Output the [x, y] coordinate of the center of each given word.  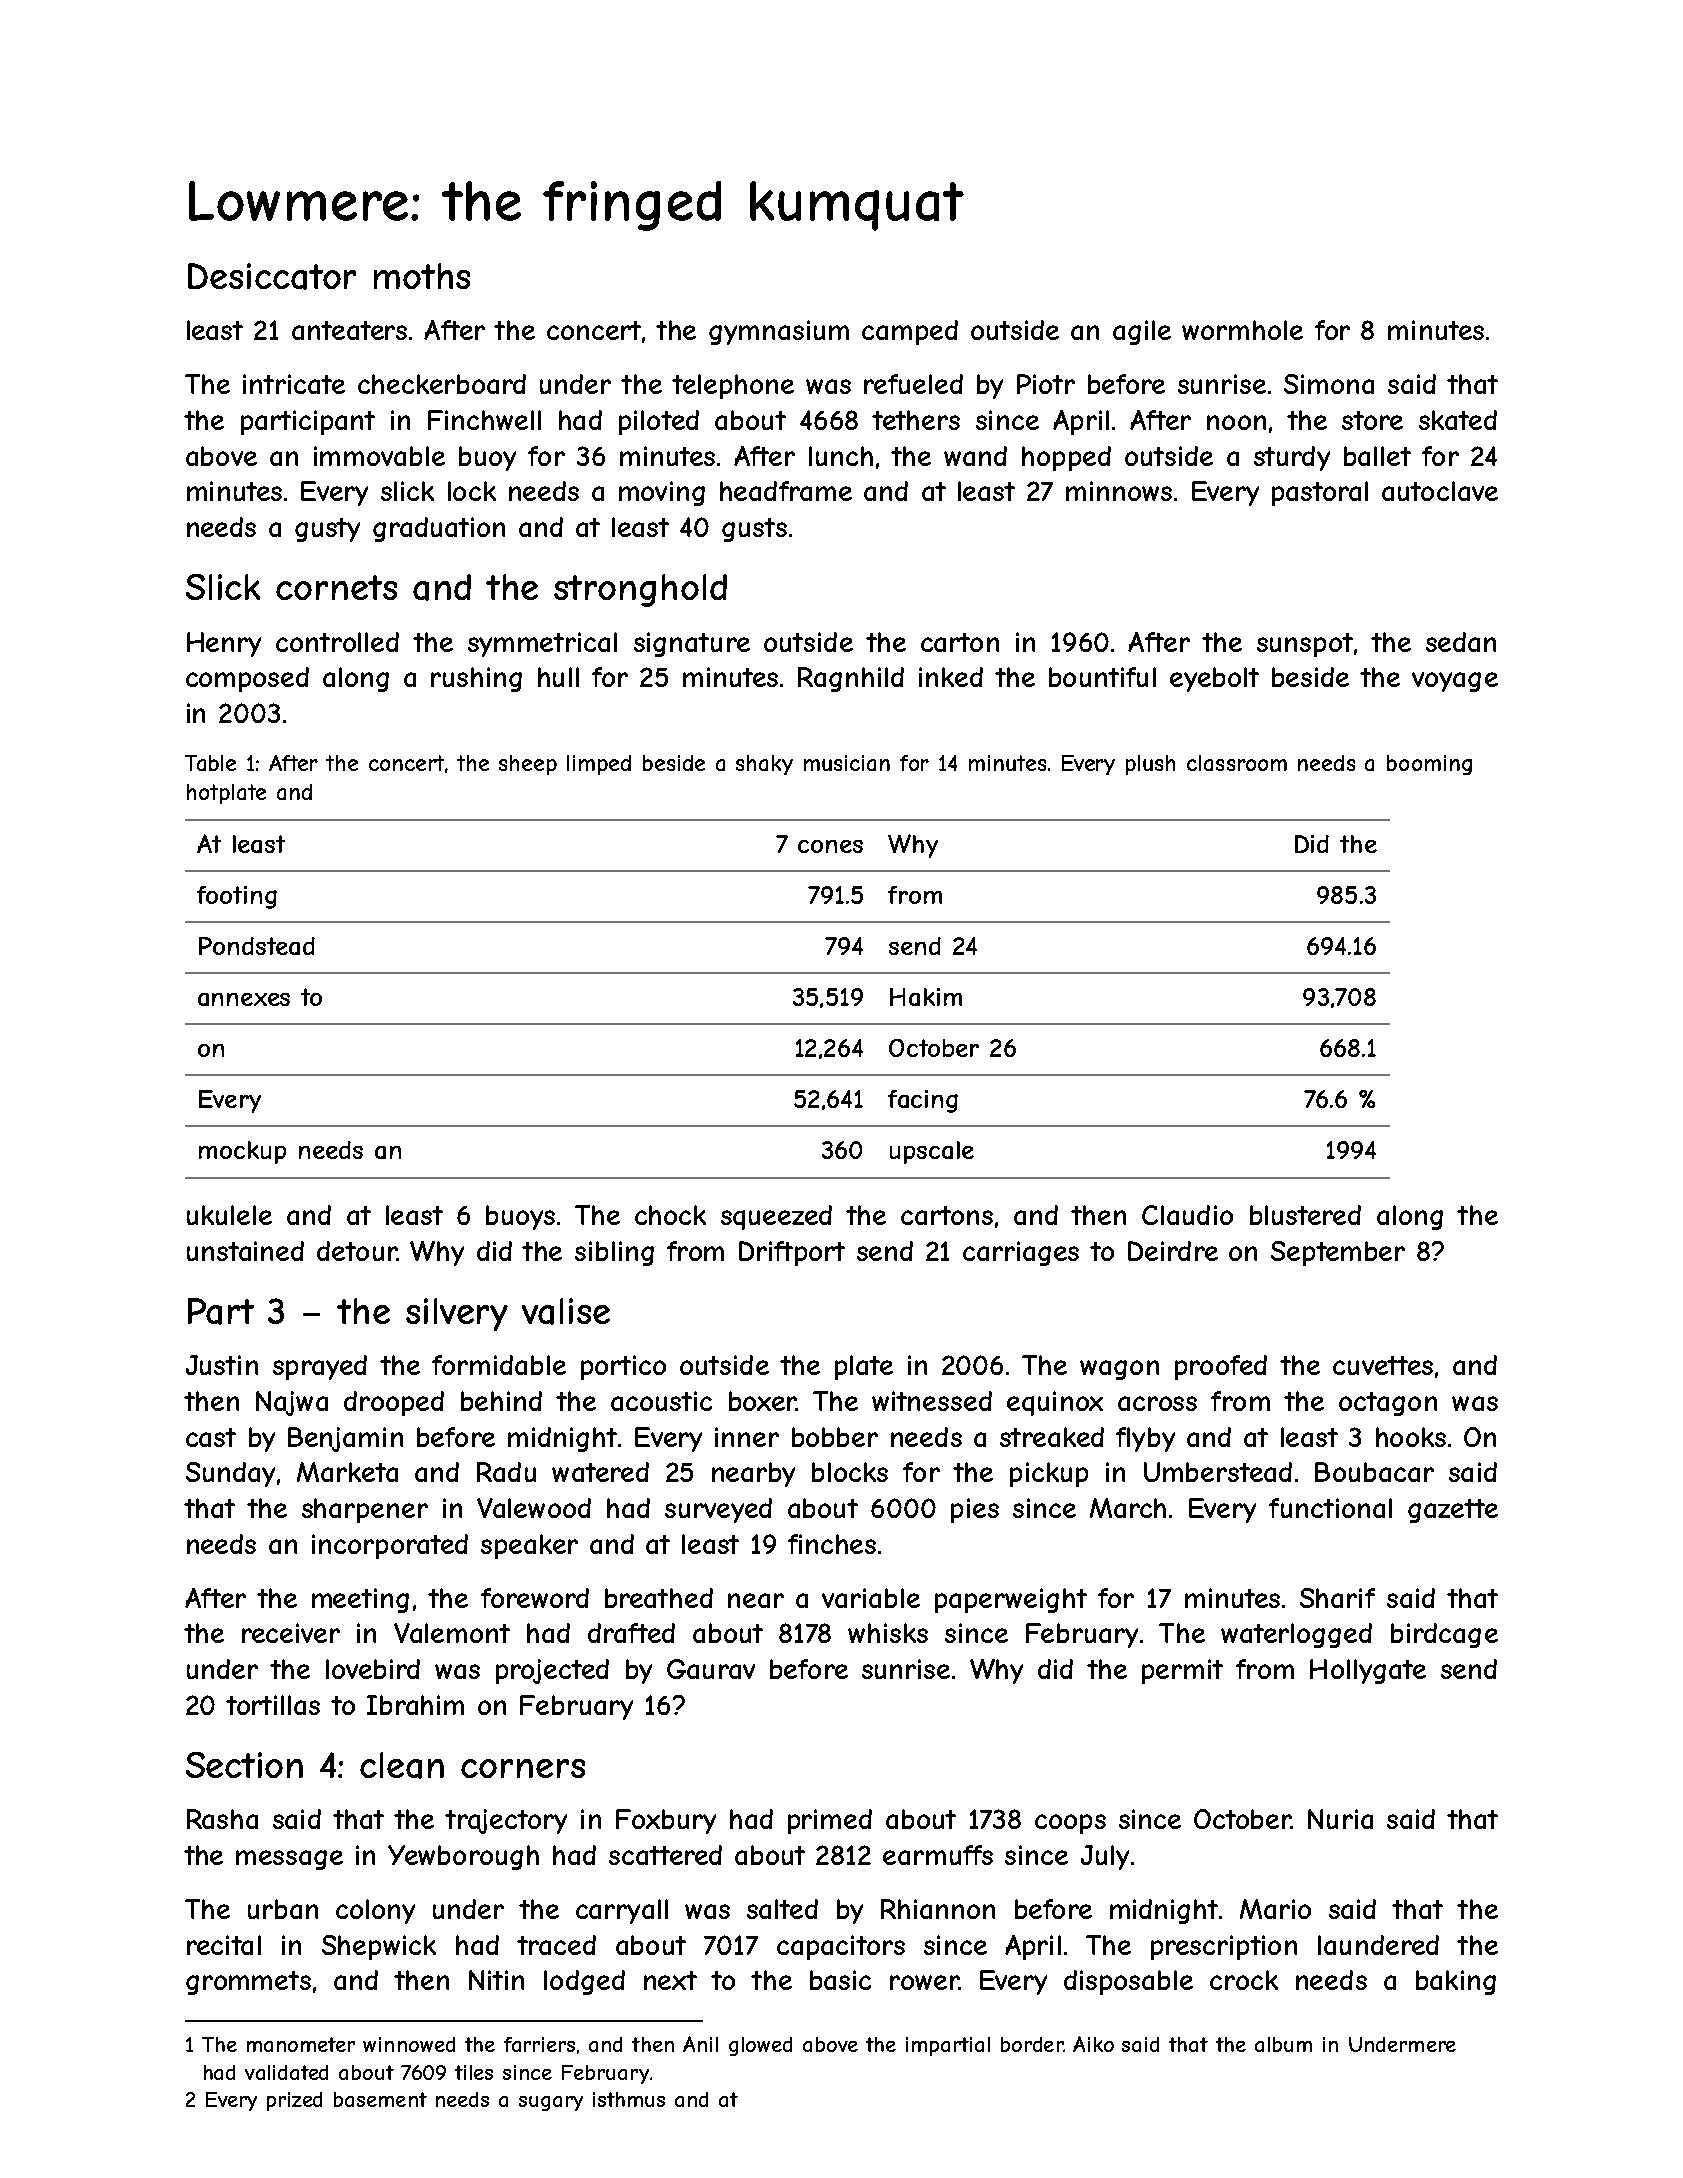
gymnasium [779, 332]
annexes [244, 999]
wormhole [1242, 330]
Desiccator [272, 276]
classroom [1237, 763]
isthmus [629, 2099]
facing [923, 1101]
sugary [551, 2103]
